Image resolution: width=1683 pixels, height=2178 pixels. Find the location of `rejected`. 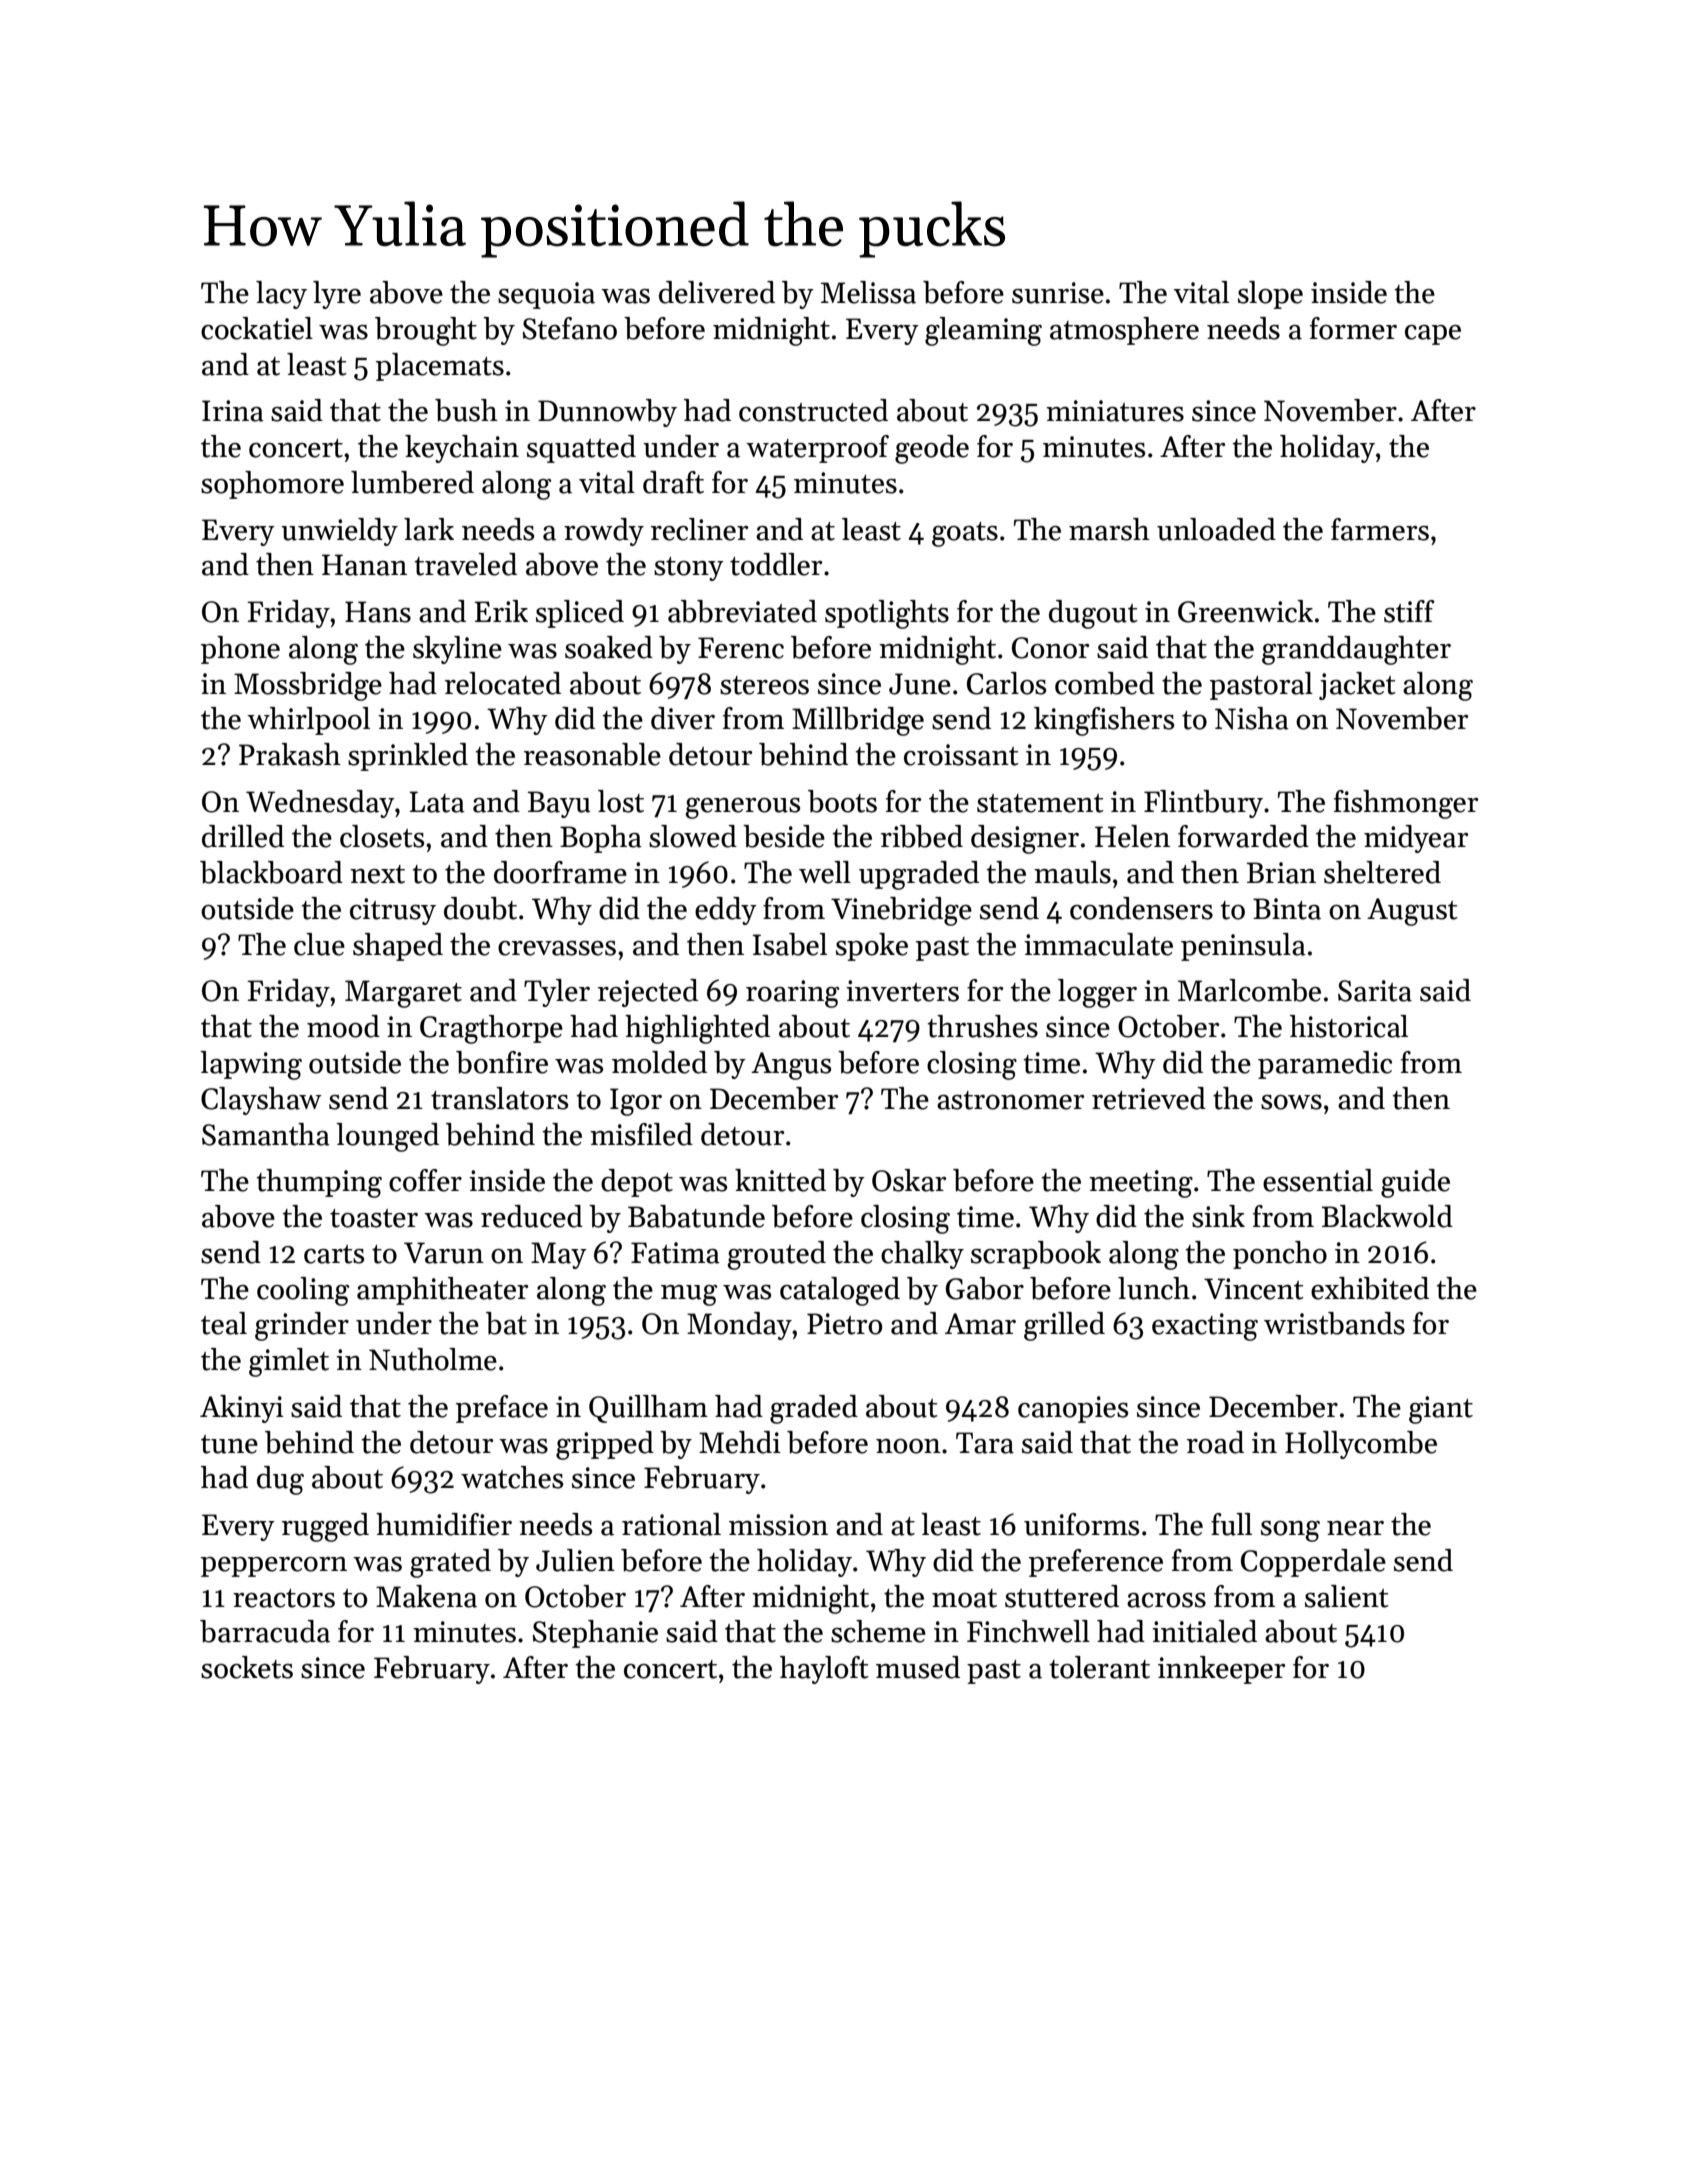

rejected is located at coordinates (648, 993).
